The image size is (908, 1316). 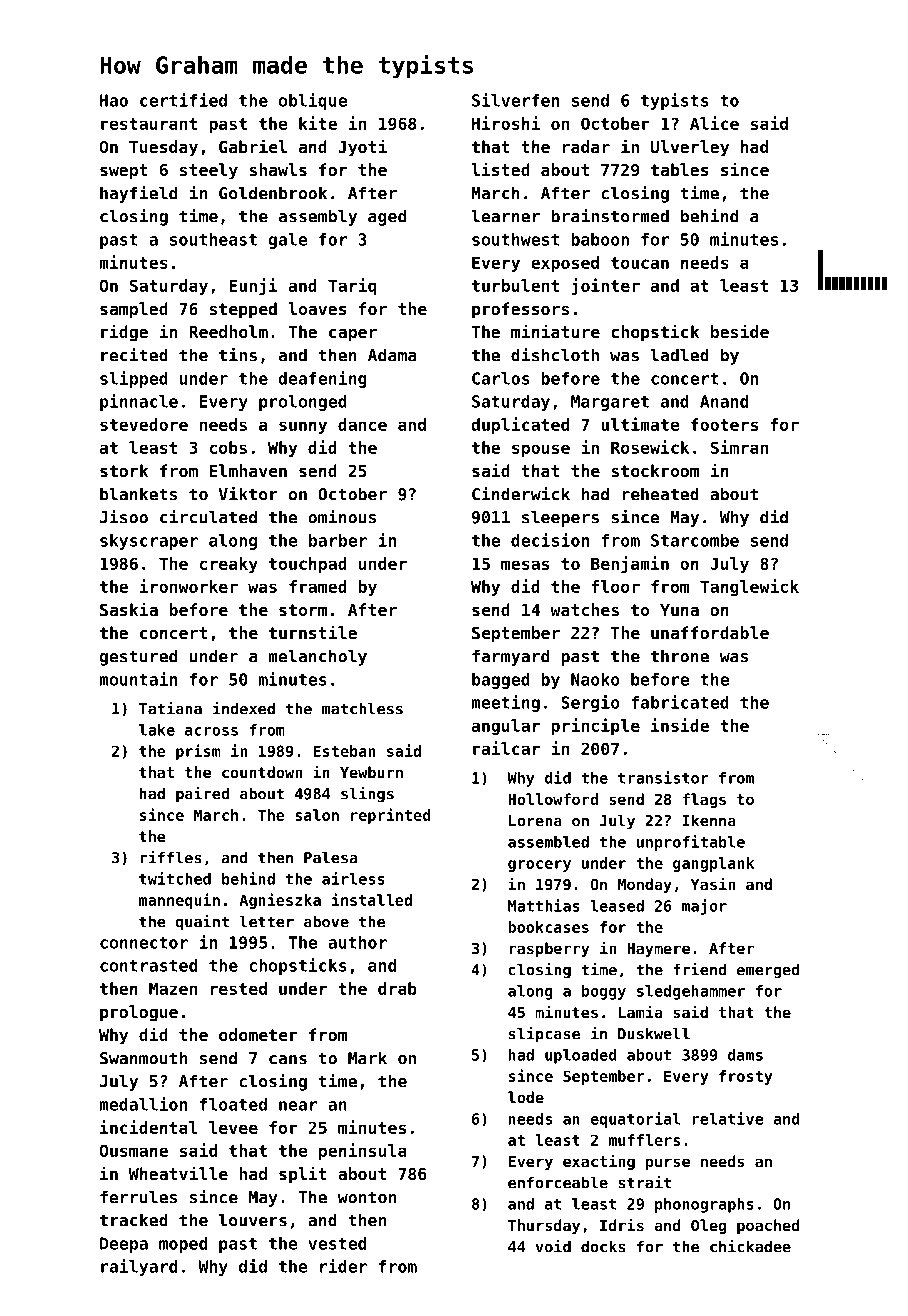 I want to click on Alice, so click(x=714, y=123).
